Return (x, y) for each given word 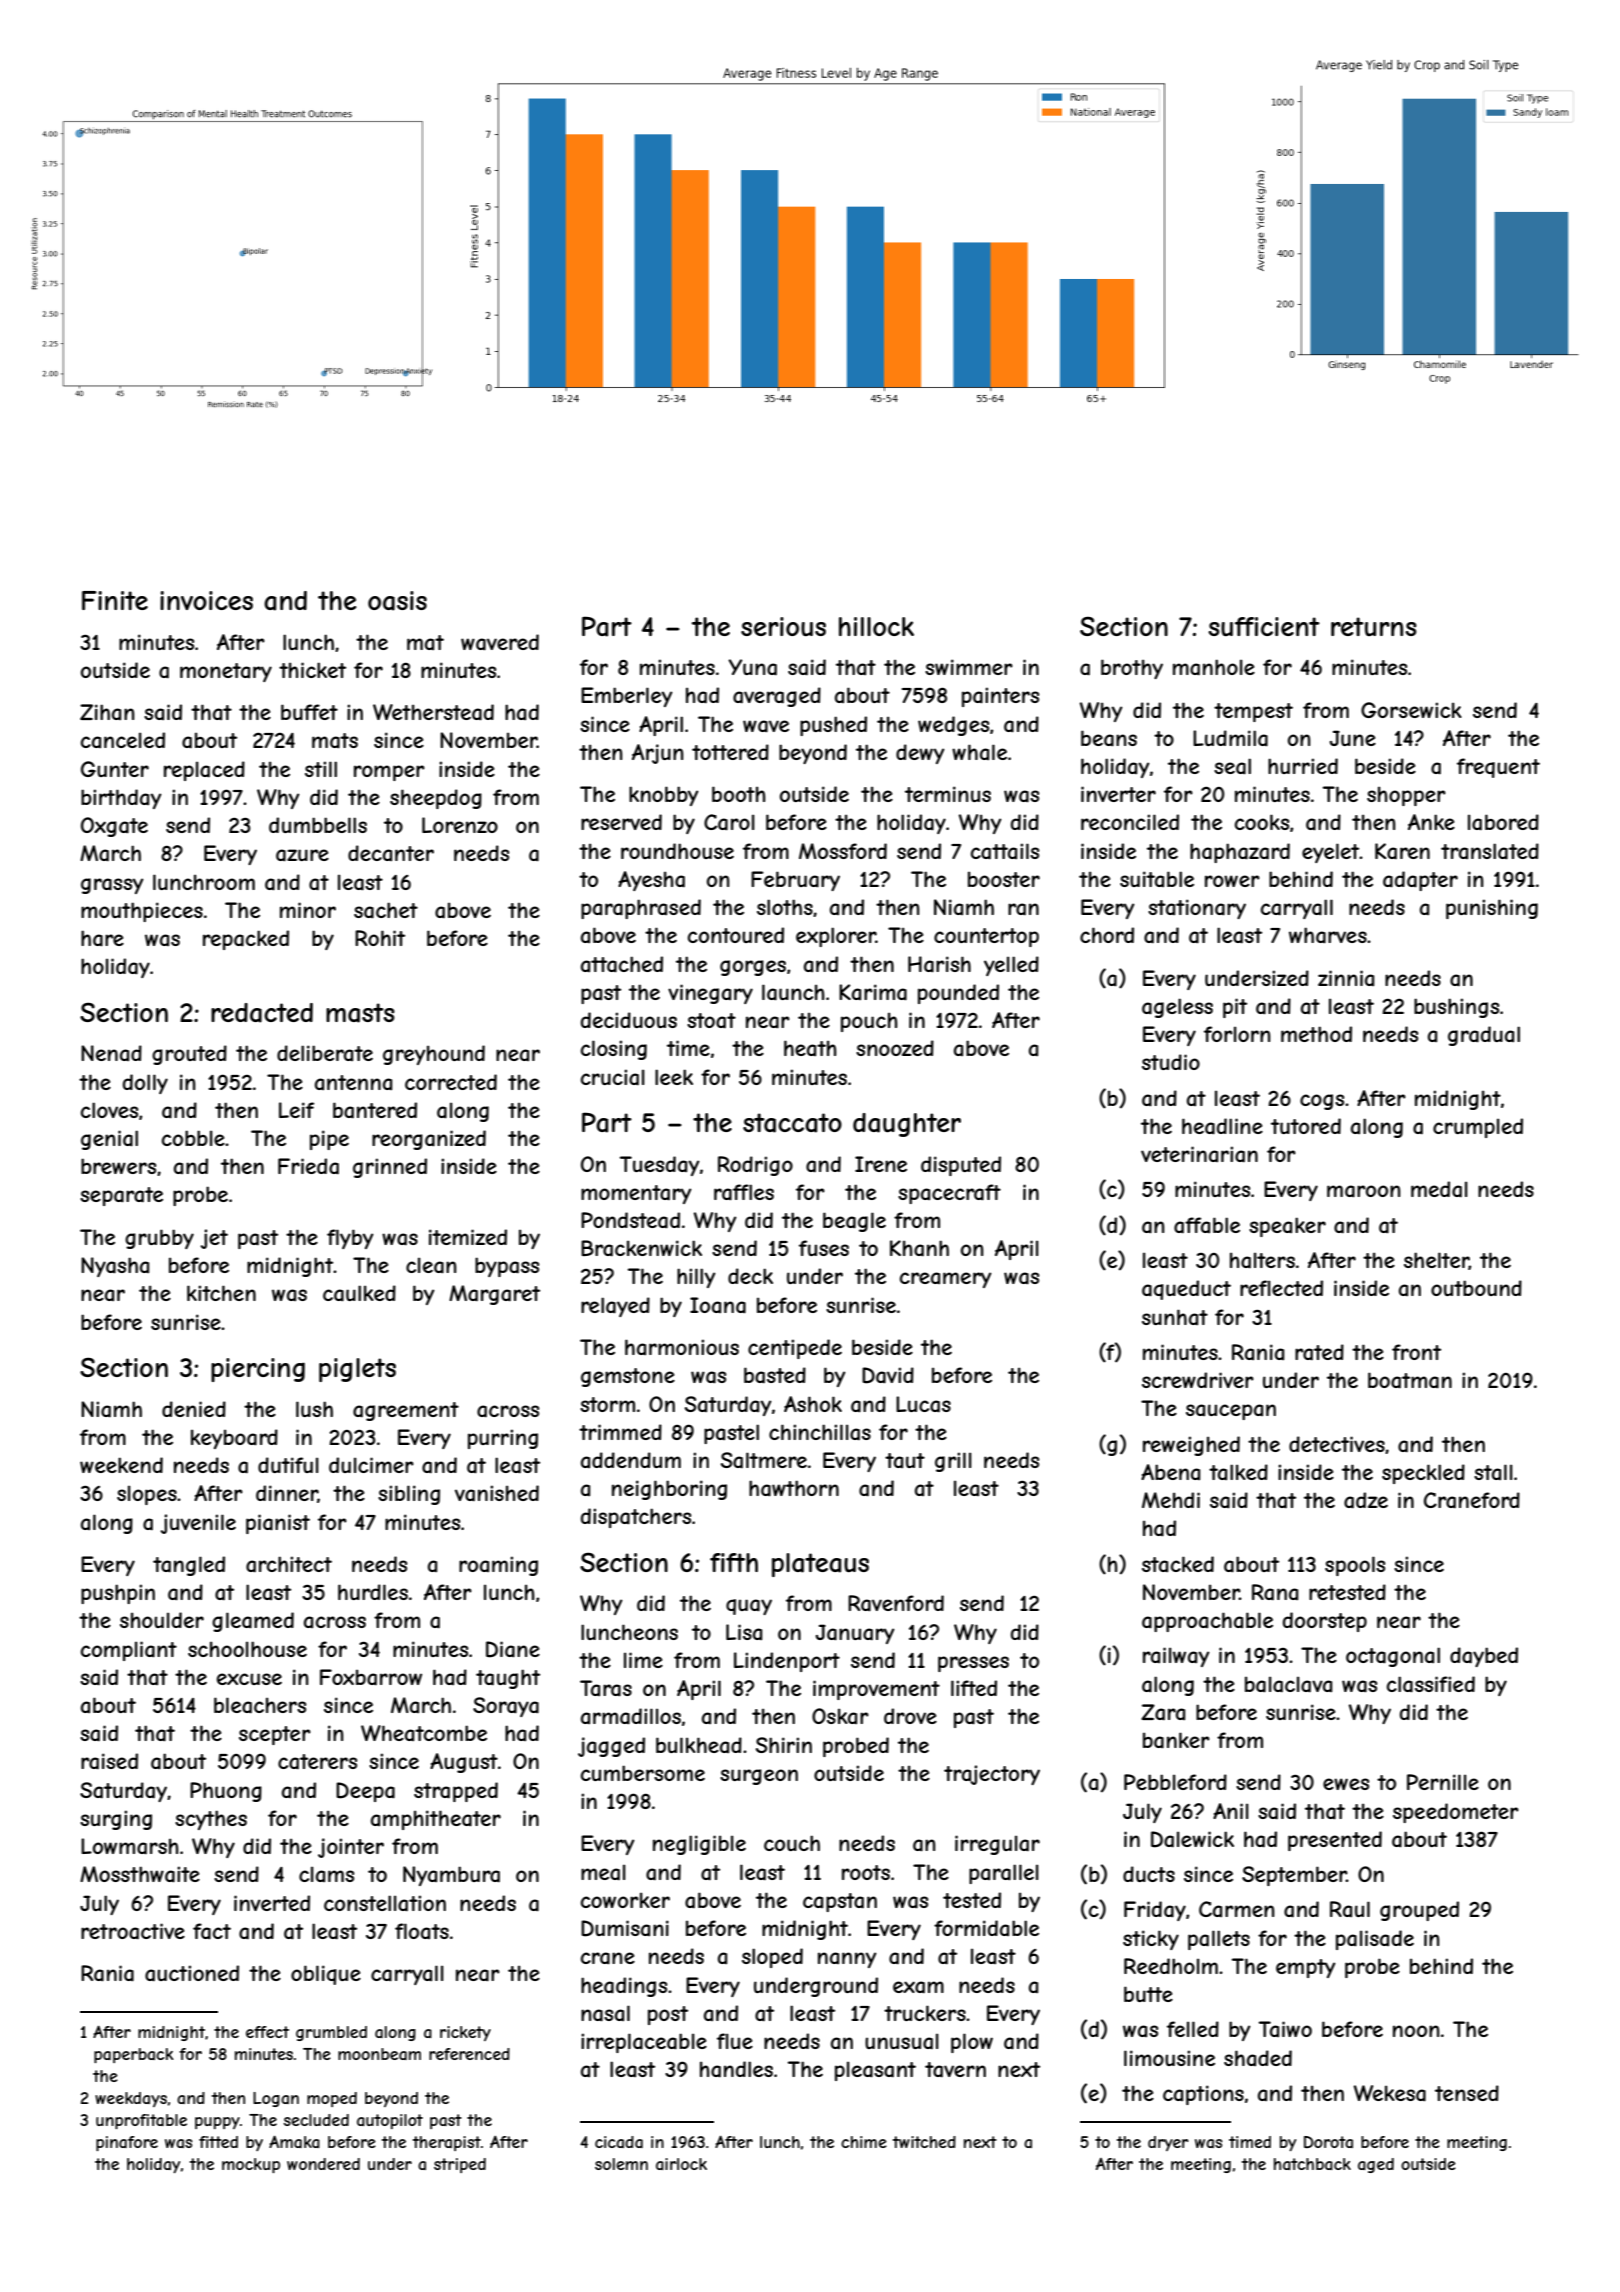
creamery (945, 1280)
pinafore (127, 2143)
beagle (854, 1222)
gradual (1484, 1036)
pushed (833, 726)
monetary (226, 672)
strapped (456, 1792)
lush (314, 1409)
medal (1439, 1189)
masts (360, 1013)
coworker (625, 1900)
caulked (359, 1293)
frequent (1498, 768)
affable (1207, 1225)
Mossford (843, 851)
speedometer (1456, 1813)
